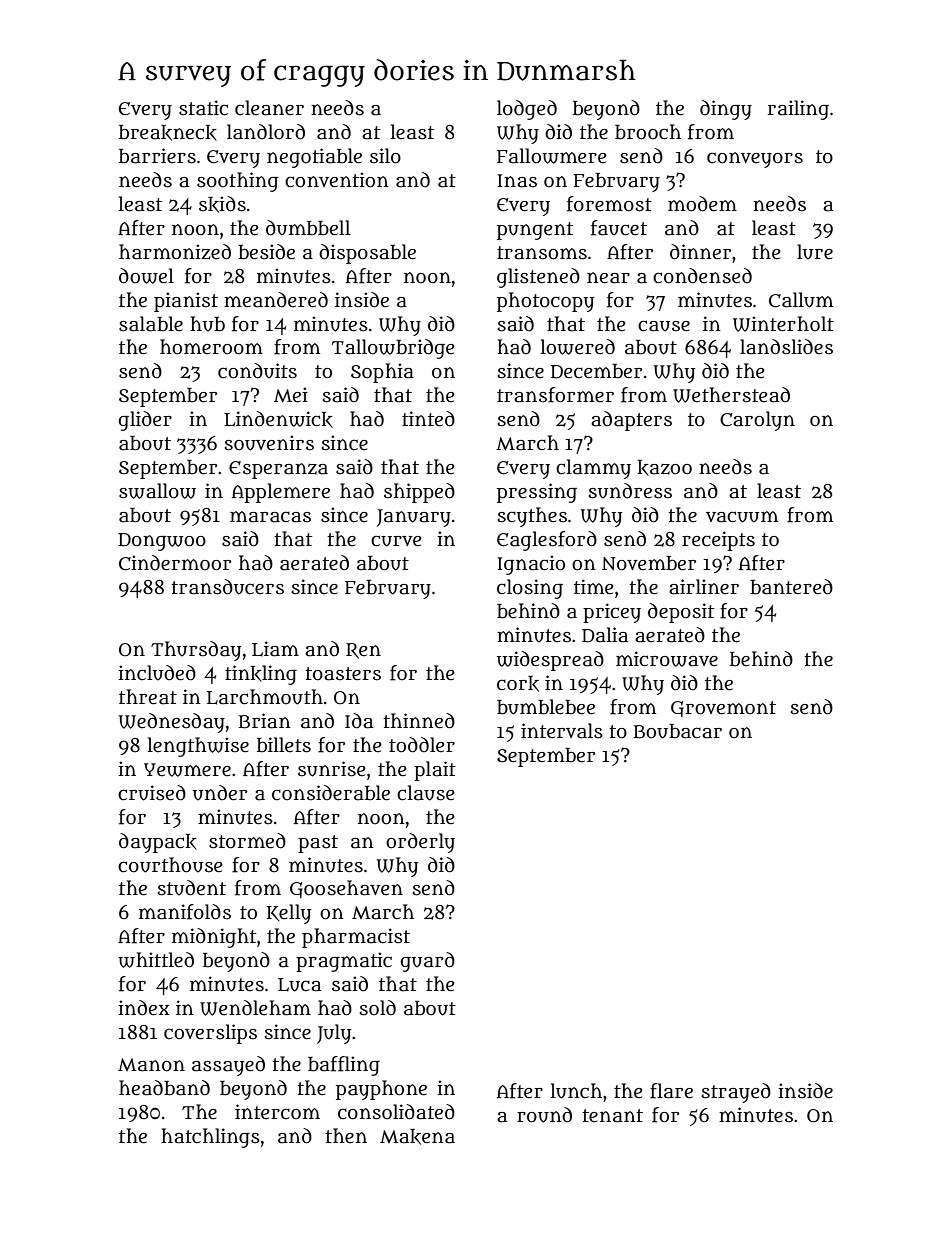 The image size is (952, 1233). I want to click on Lindenwick, so click(278, 419).
